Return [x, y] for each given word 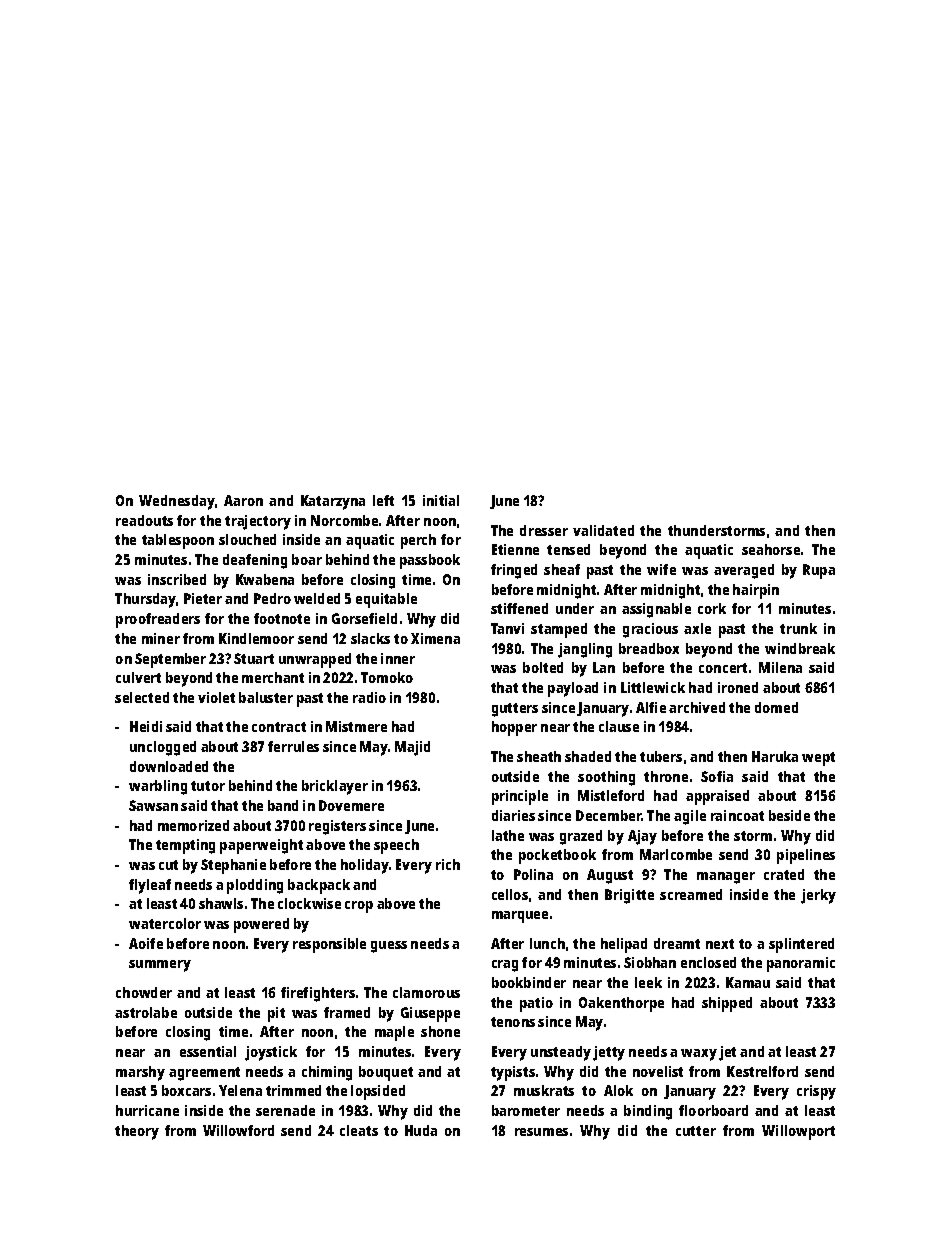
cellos [510, 894]
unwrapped [315, 660]
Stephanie [233, 866]
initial [441, 500]
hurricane [147, 1110]
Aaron [243, 500]
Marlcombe [676, 854]
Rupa [819, 571]
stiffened [519, 608]
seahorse [771, 549]
